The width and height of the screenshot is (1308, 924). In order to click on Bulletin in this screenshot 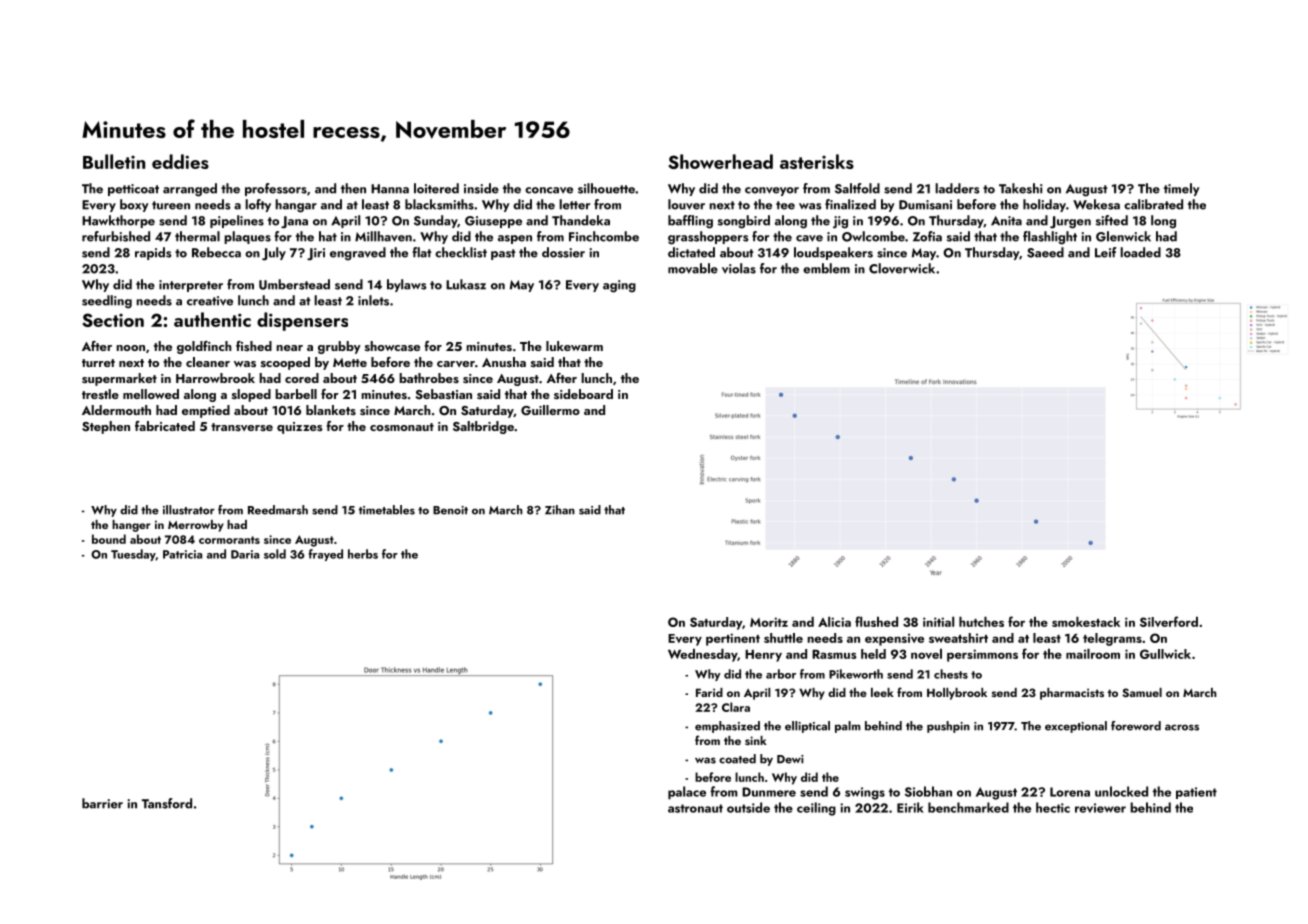, I will do `click(114, 161)`.
